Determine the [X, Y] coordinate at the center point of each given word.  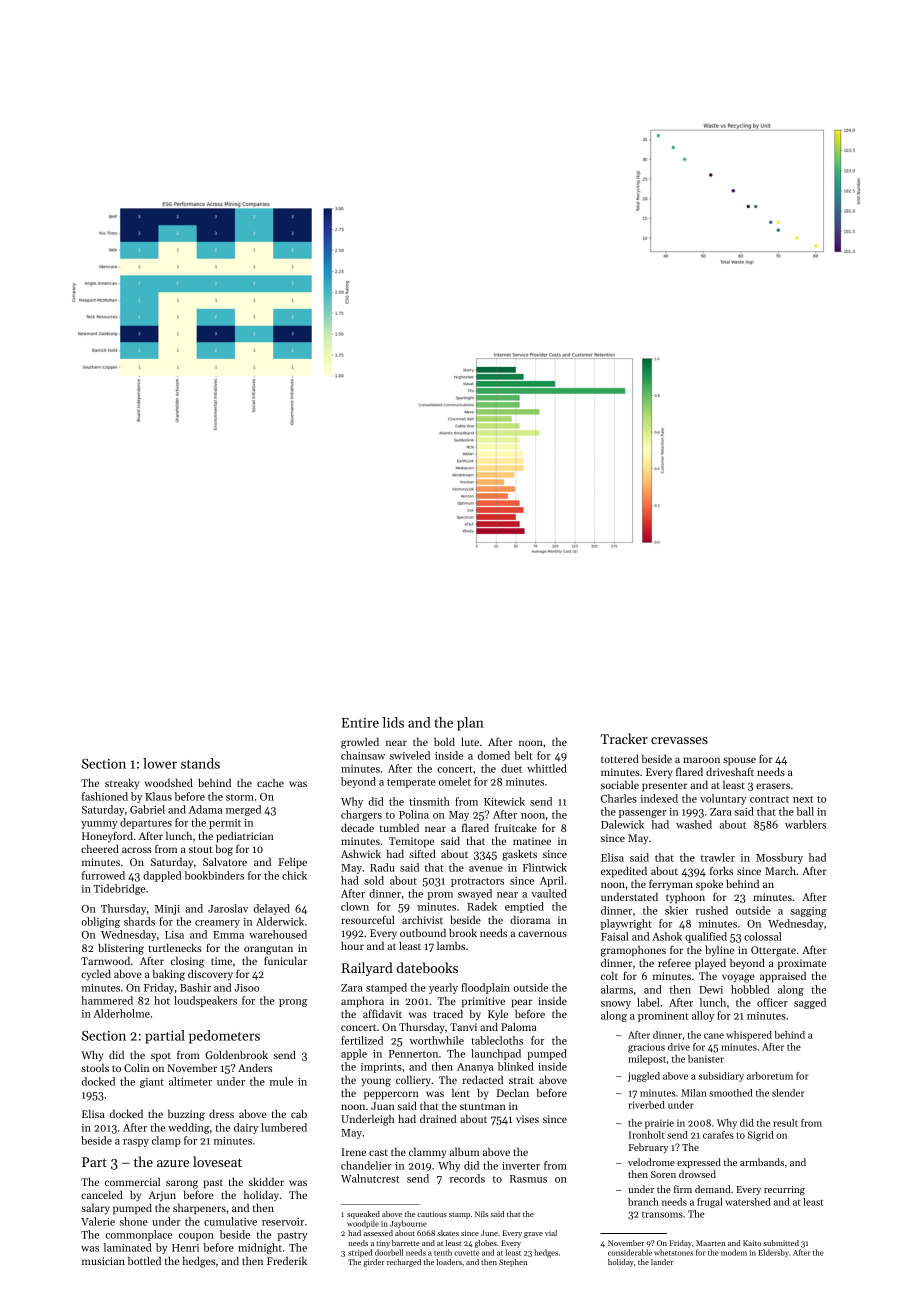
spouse [739, 761]
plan [470, 724]
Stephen [513, 1263]
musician [103, 1261]
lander [662, 1262]
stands [200, 763]
